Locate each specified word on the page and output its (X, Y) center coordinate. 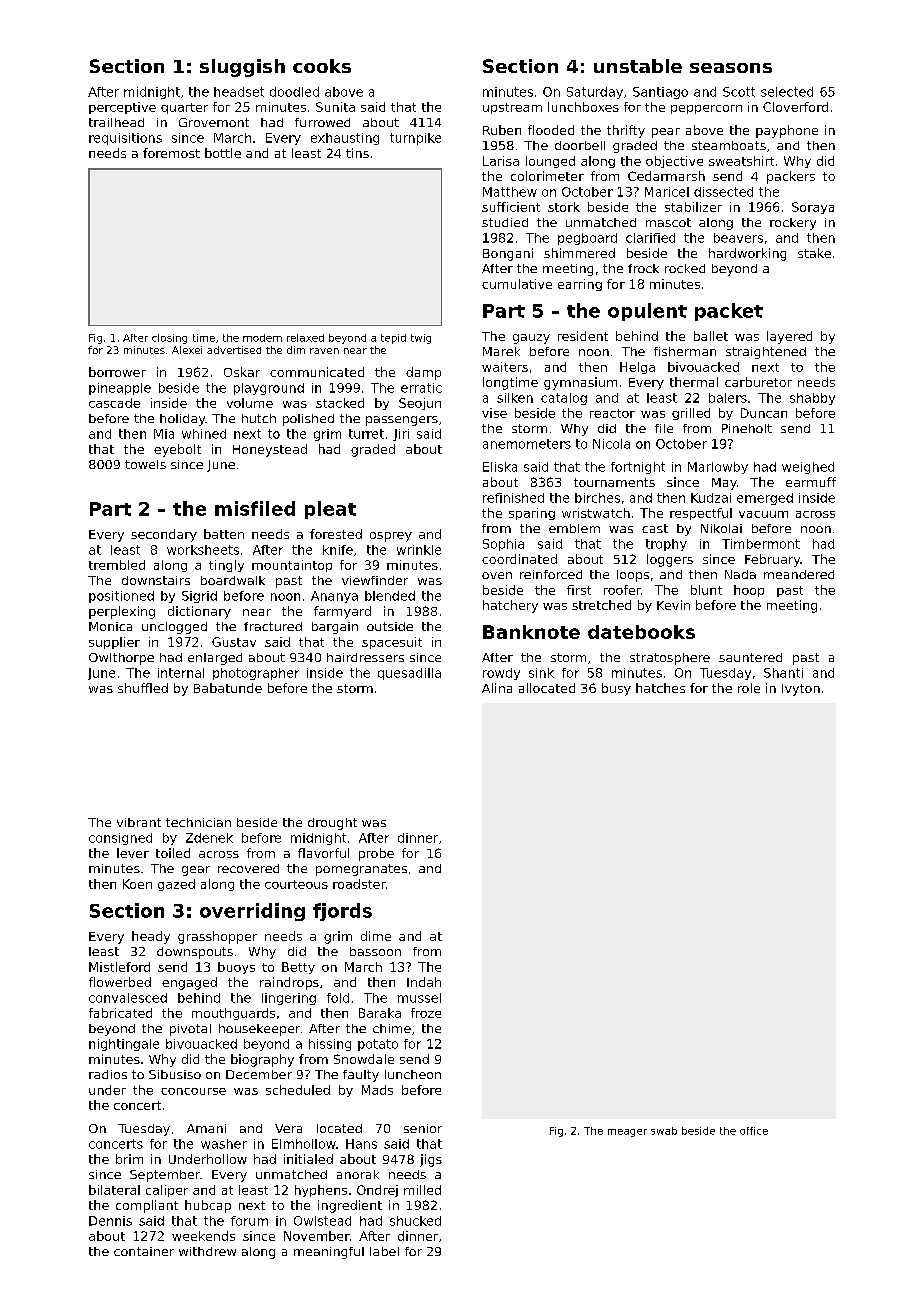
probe (376, 854)
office (754, 1131)
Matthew (510, 192)
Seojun (420, 404)
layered (789, 337)
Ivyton (801, 690)
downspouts (195, 953)
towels (145, 464)
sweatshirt (741, 161)
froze (426, 1013)
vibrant (139, 822)
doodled (294, 92)
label (384, 1251)
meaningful (329, 1253)
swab (664, 1131)
